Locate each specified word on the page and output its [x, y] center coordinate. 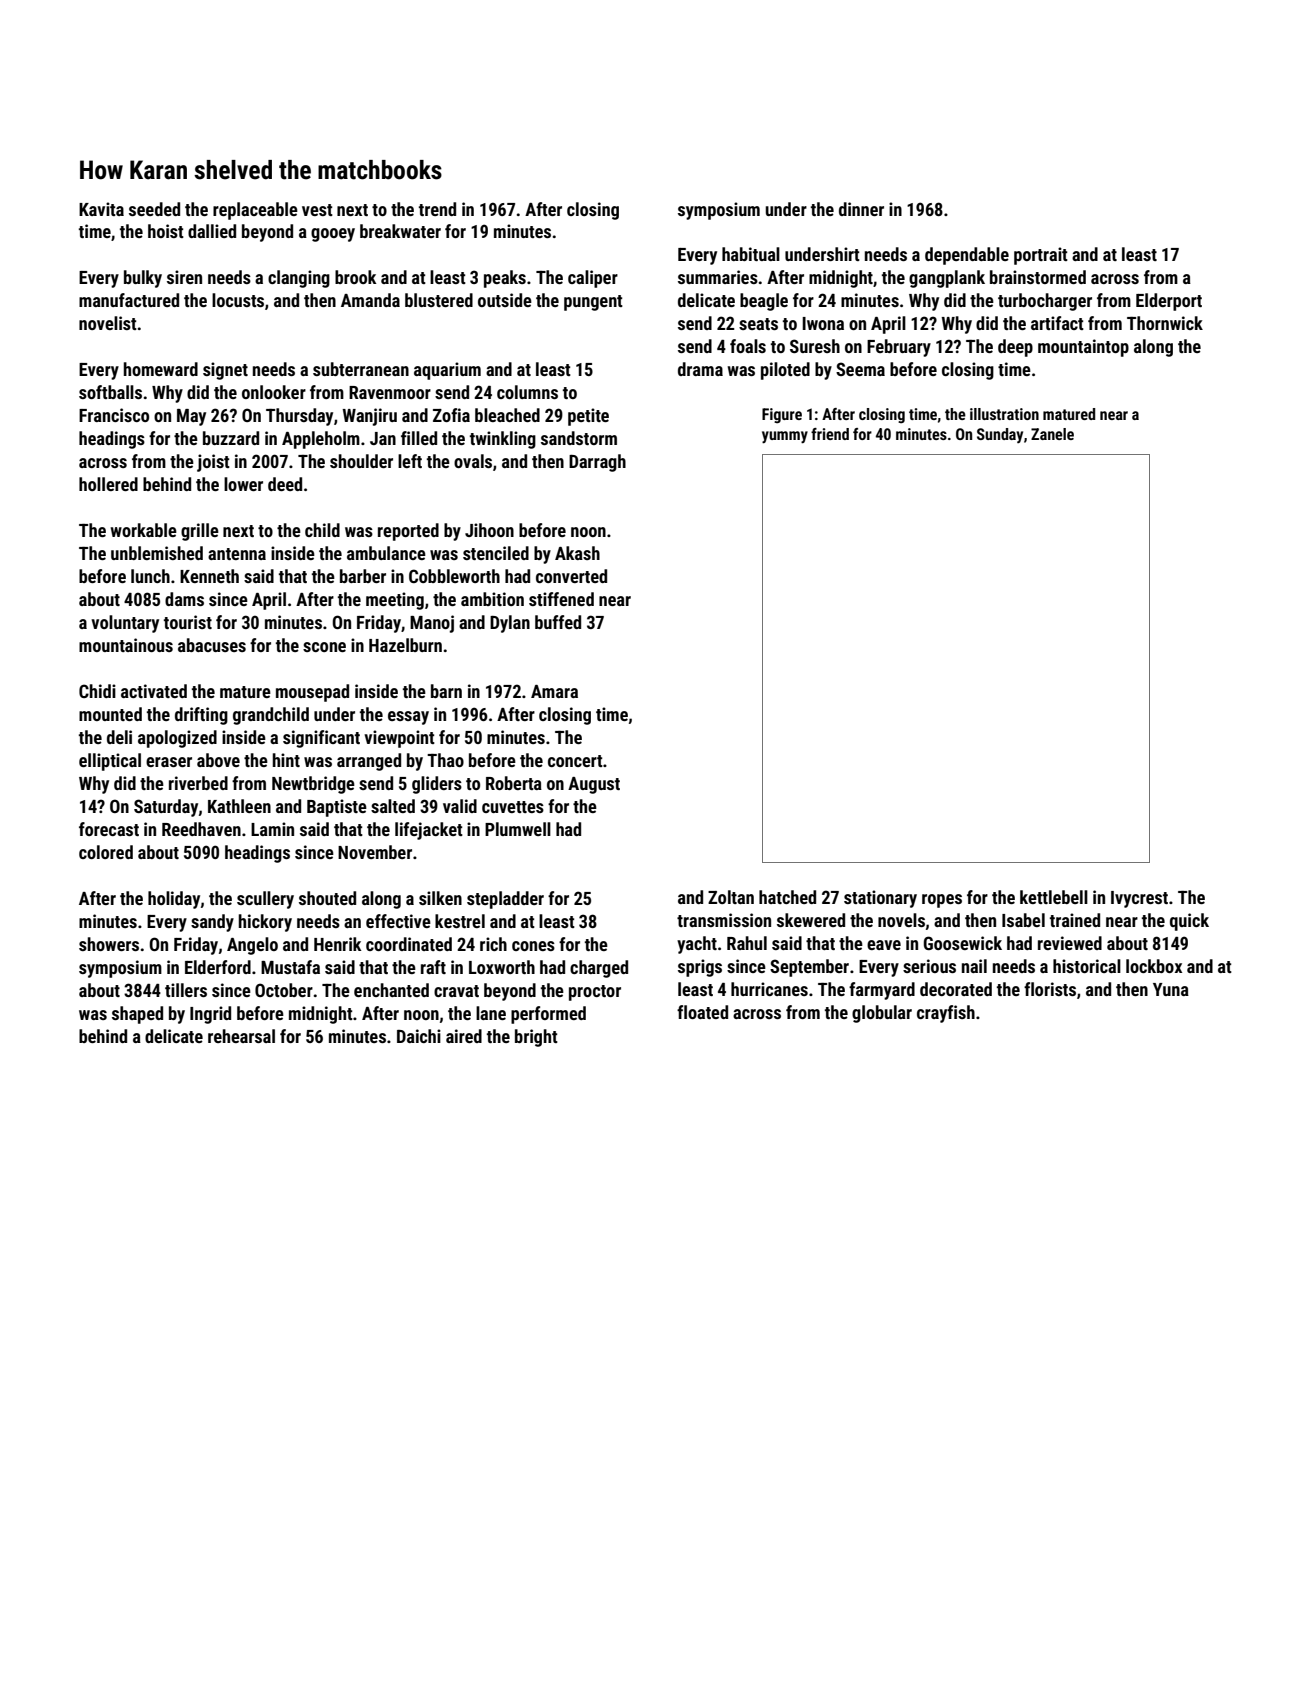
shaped [137, 1015]
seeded [154, 209]
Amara [554, 691]
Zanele [1052, 434]
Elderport [1169, 302]
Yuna [1171, 989]
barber [363, 576]
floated [702, 1012]
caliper [593, 279]
